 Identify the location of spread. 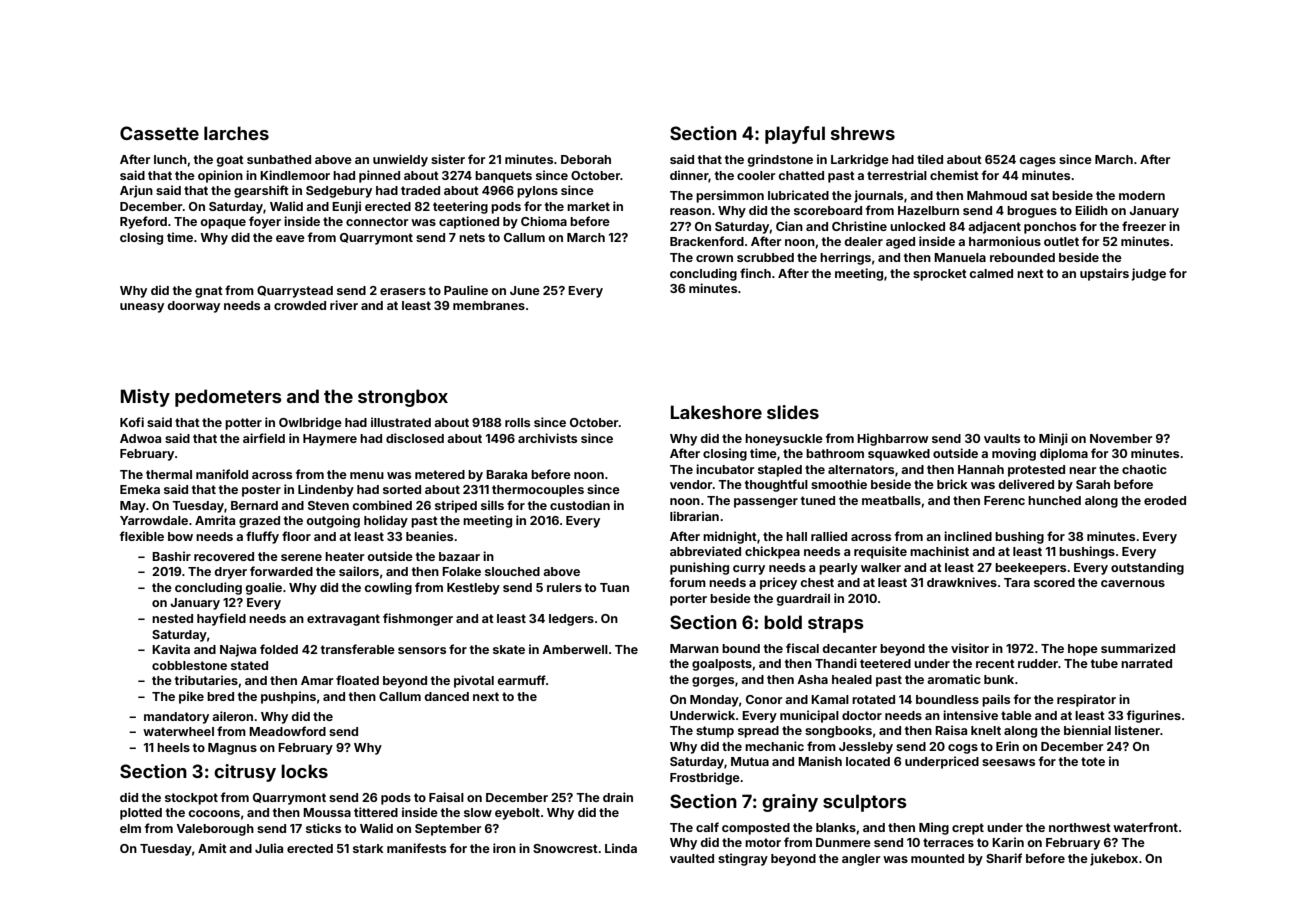
(758, 732).
